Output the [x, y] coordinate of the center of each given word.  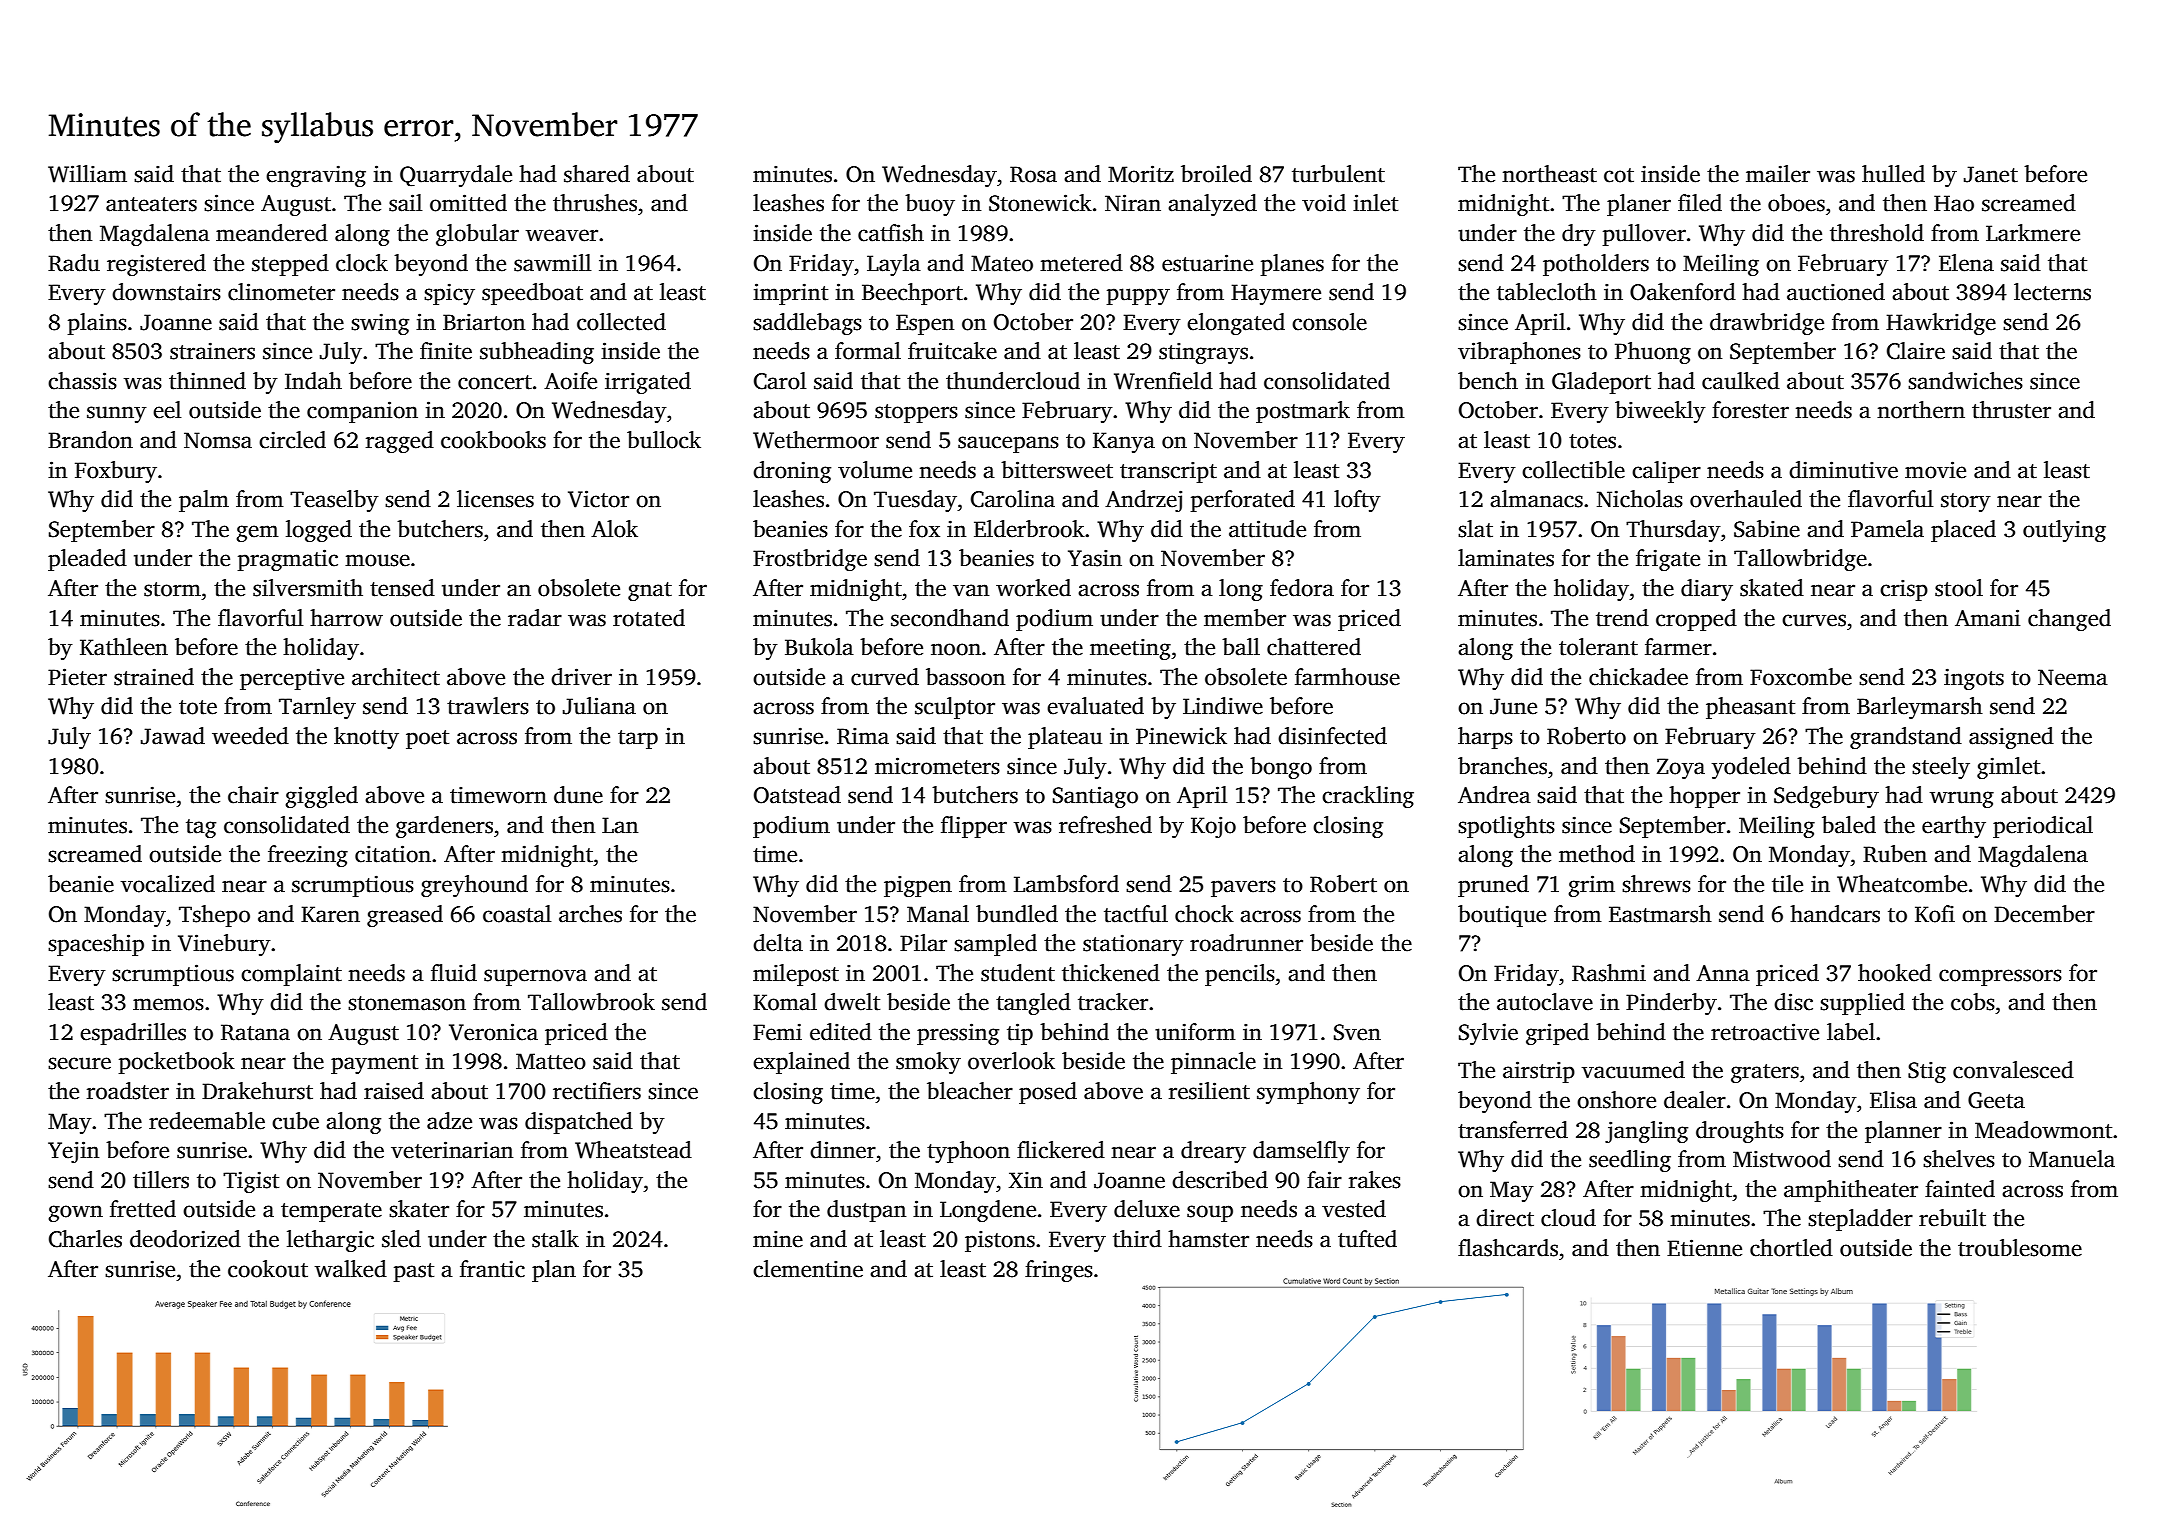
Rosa [1033, 174]
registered [156, 265]
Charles [85, 1239]
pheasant [1750, 708]
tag [201, 828]
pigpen [918, 886]
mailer [1778, 174]
